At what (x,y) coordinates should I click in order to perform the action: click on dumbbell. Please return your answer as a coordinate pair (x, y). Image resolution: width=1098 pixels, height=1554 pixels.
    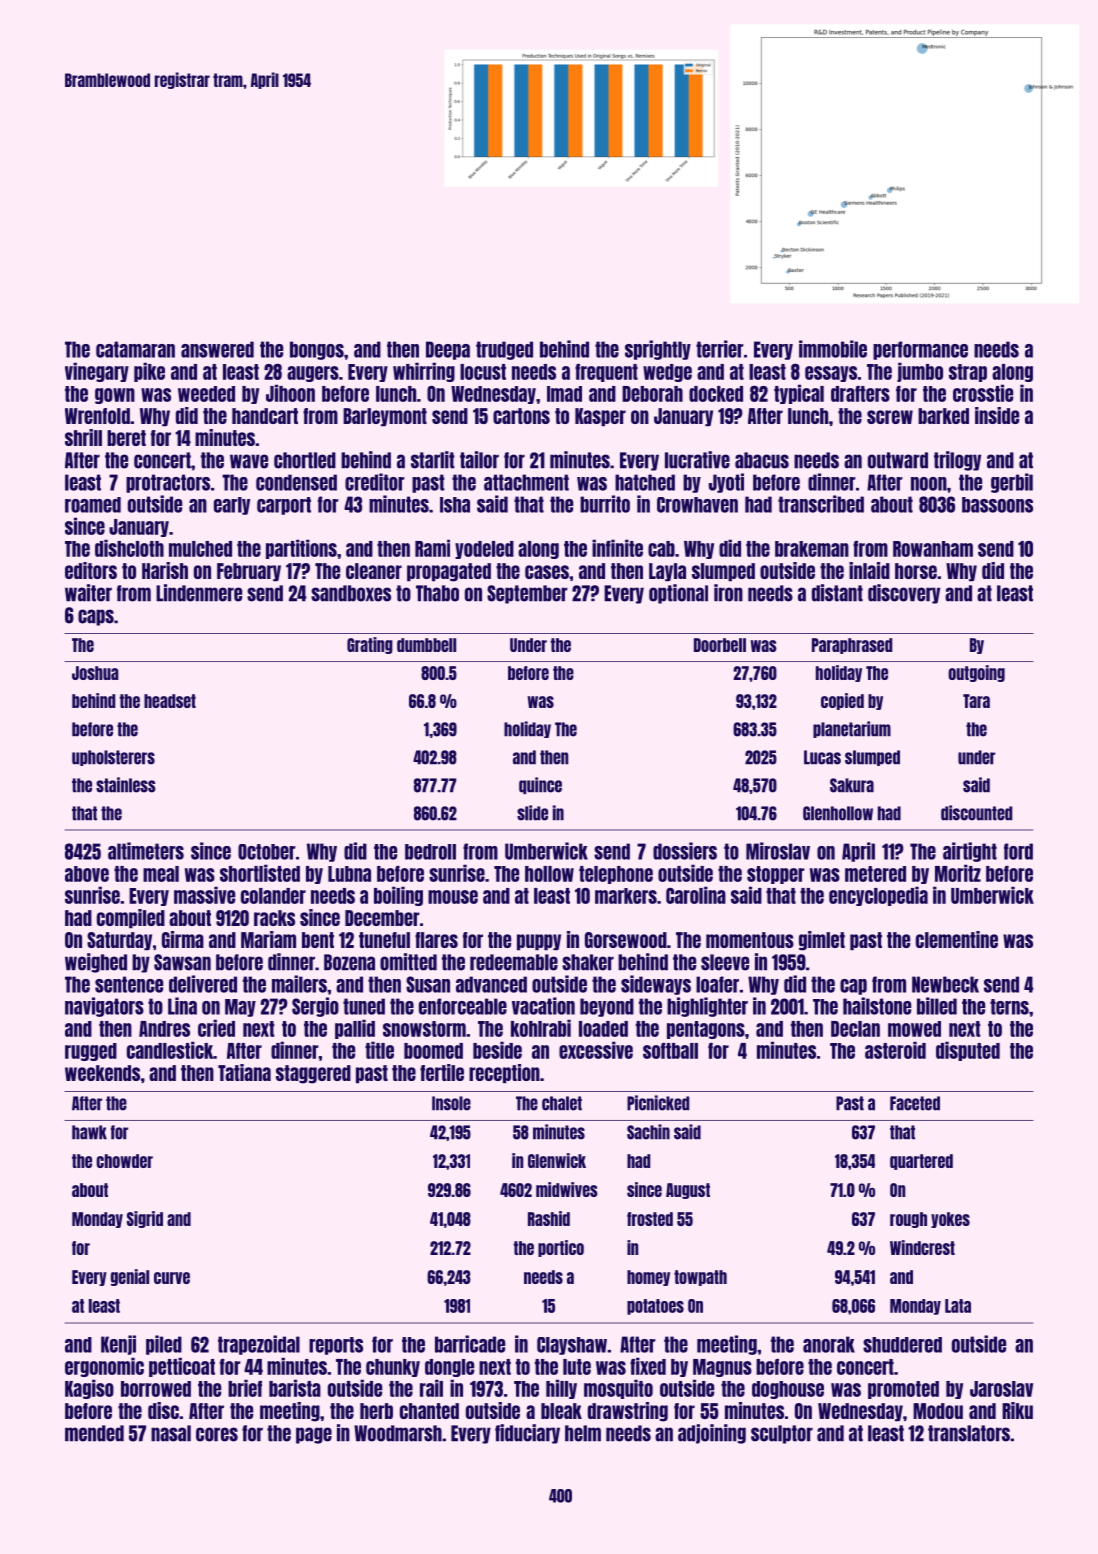
    Looking at the image, I should click on (426, 645).
